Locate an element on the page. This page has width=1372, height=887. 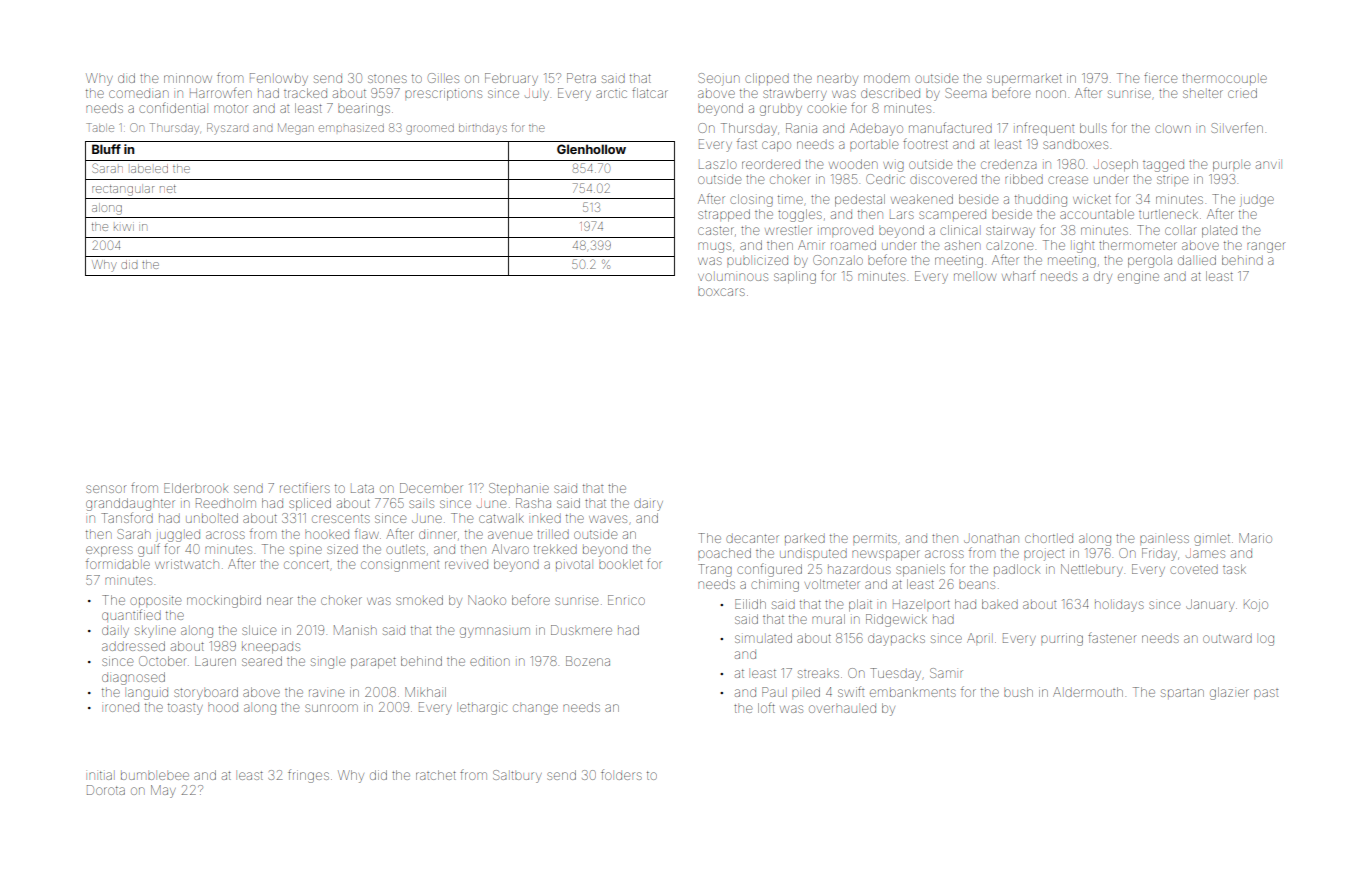
permits is located at coordinates (875, 539).
